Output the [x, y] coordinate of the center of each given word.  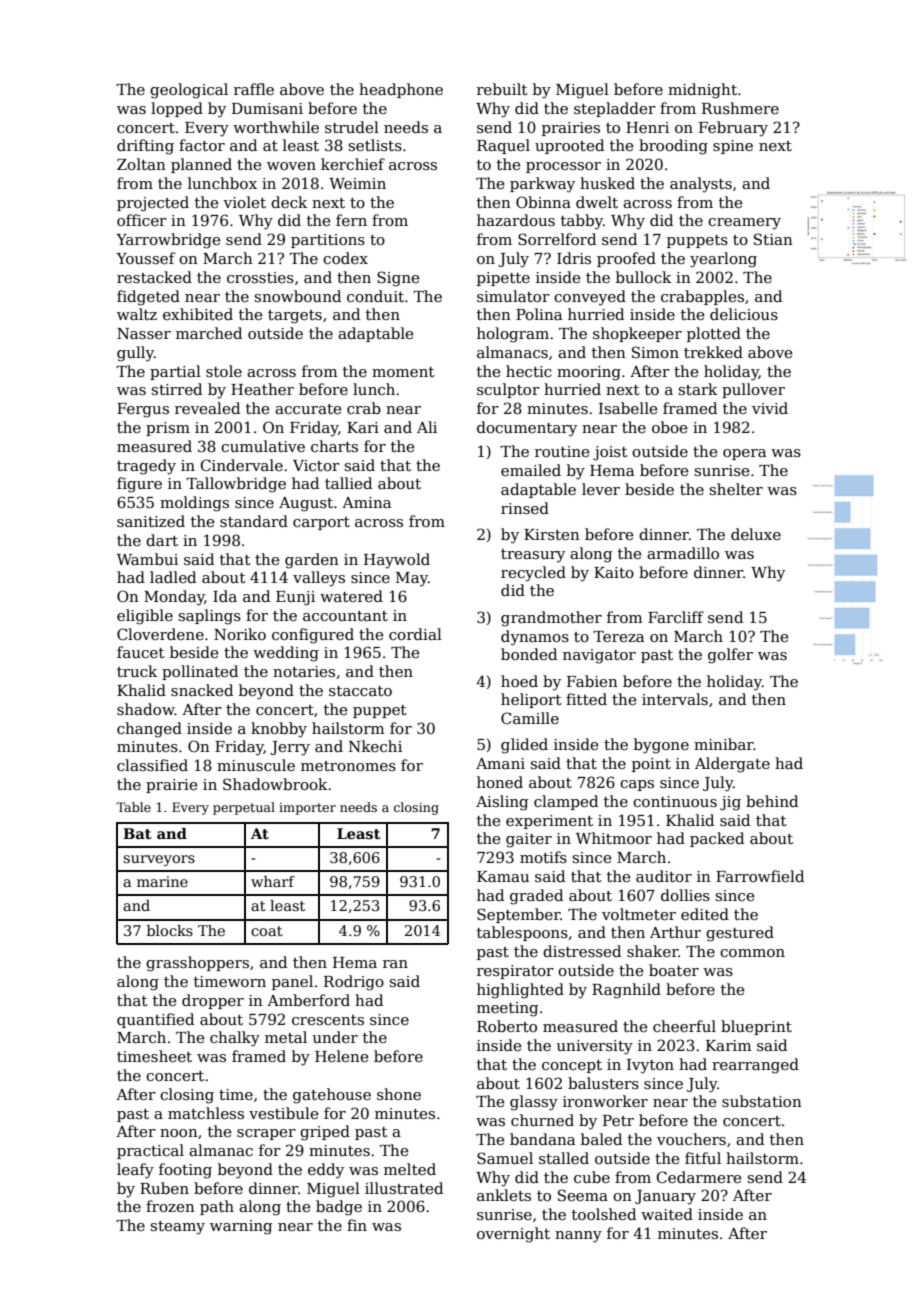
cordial [415, 634]
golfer [730, 656]
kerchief [353, 164]
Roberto [507, 1026]
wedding [286, 654]
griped [325, 1133]
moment [403, 372]
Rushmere [740, 108]
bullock [643, 277]
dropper [213, 1001]
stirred [176, 389]
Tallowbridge [236, 485]
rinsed [525, 508]
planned [201, 165]
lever [601, 489]
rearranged [755, 1066]
